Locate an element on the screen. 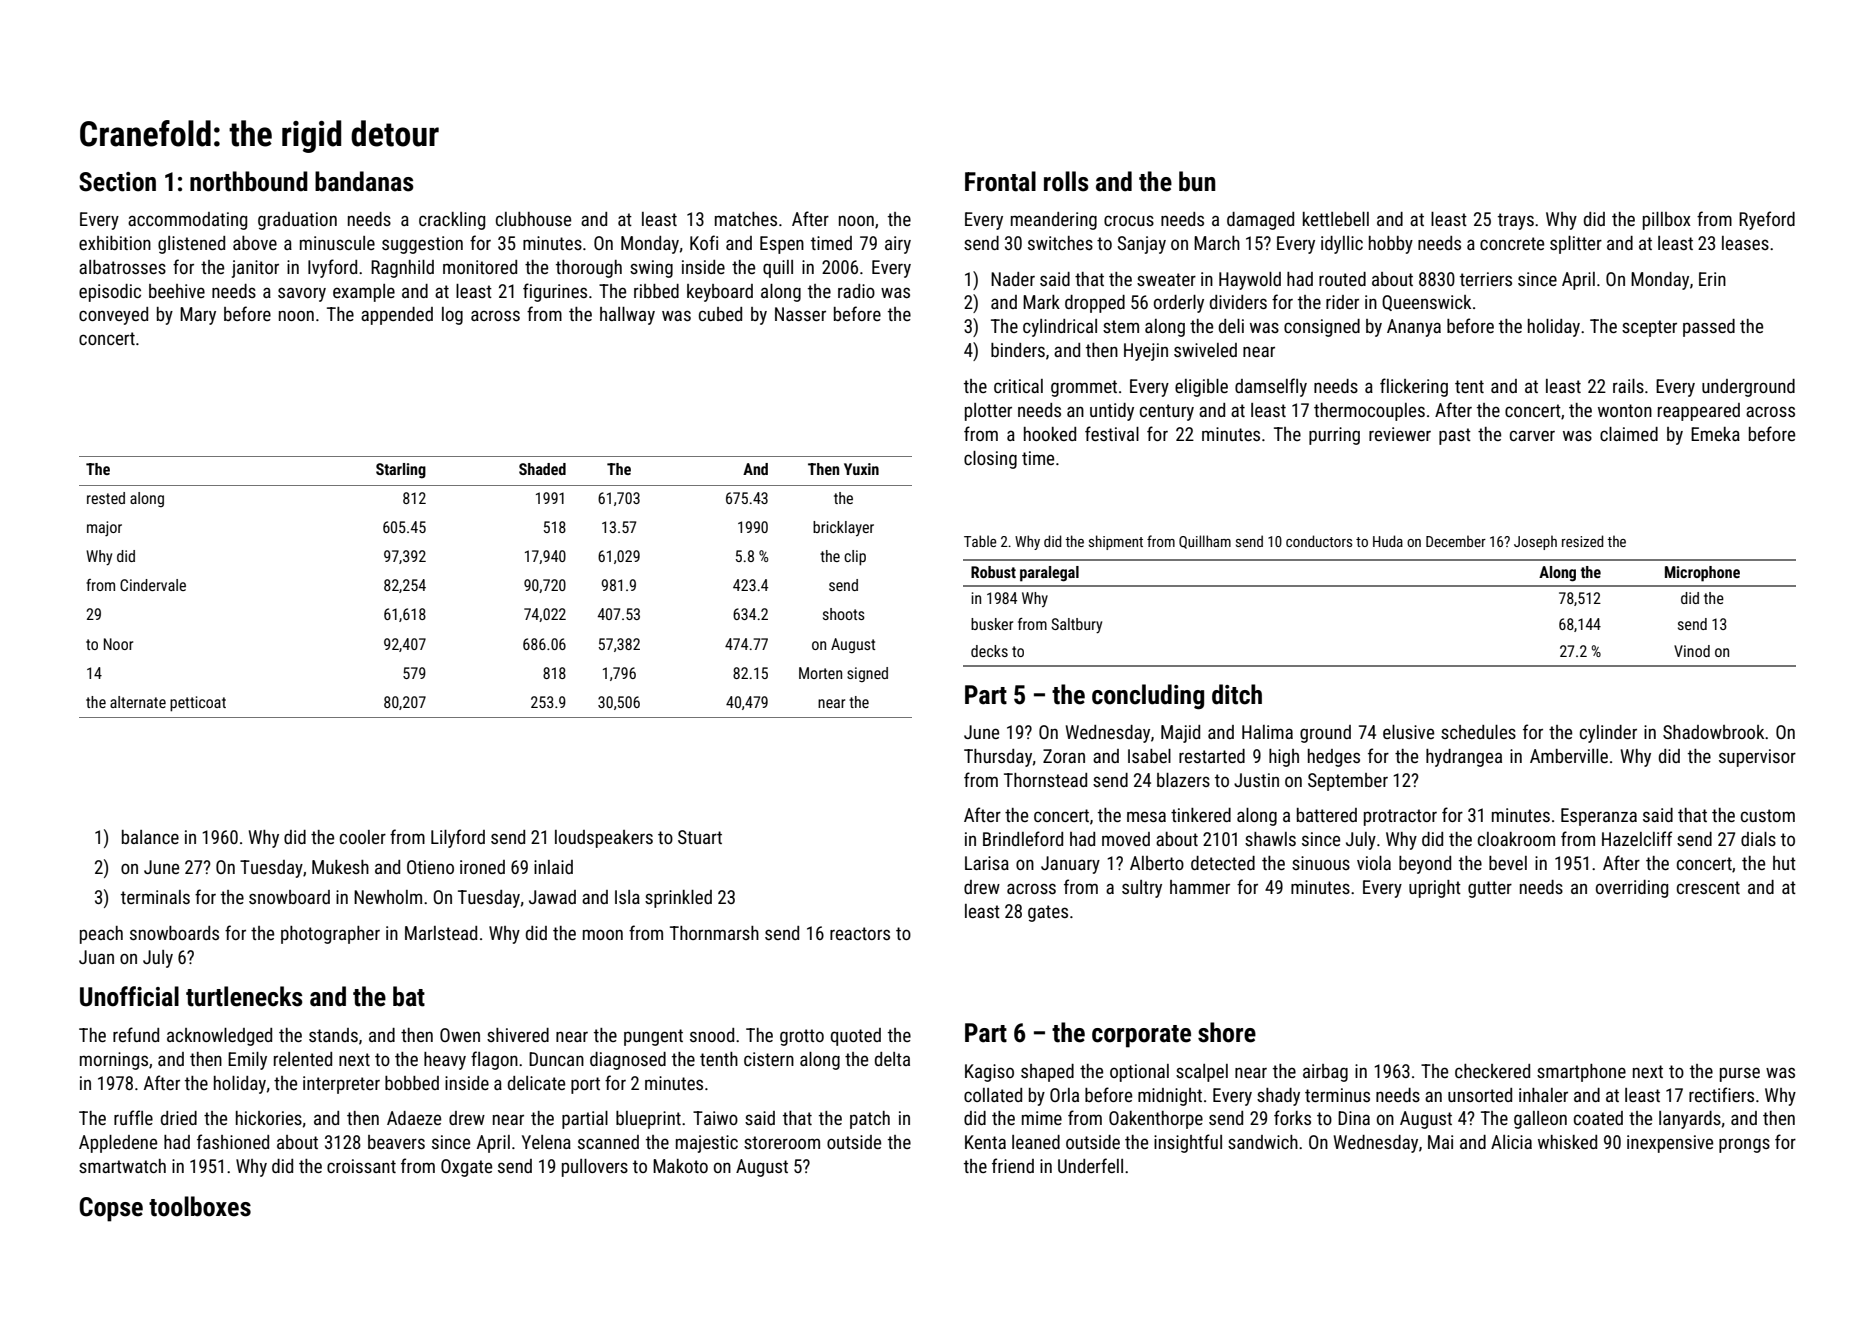 This screenshot has width=1875, height=1326. bun is located at coordinates (1197, 181).
